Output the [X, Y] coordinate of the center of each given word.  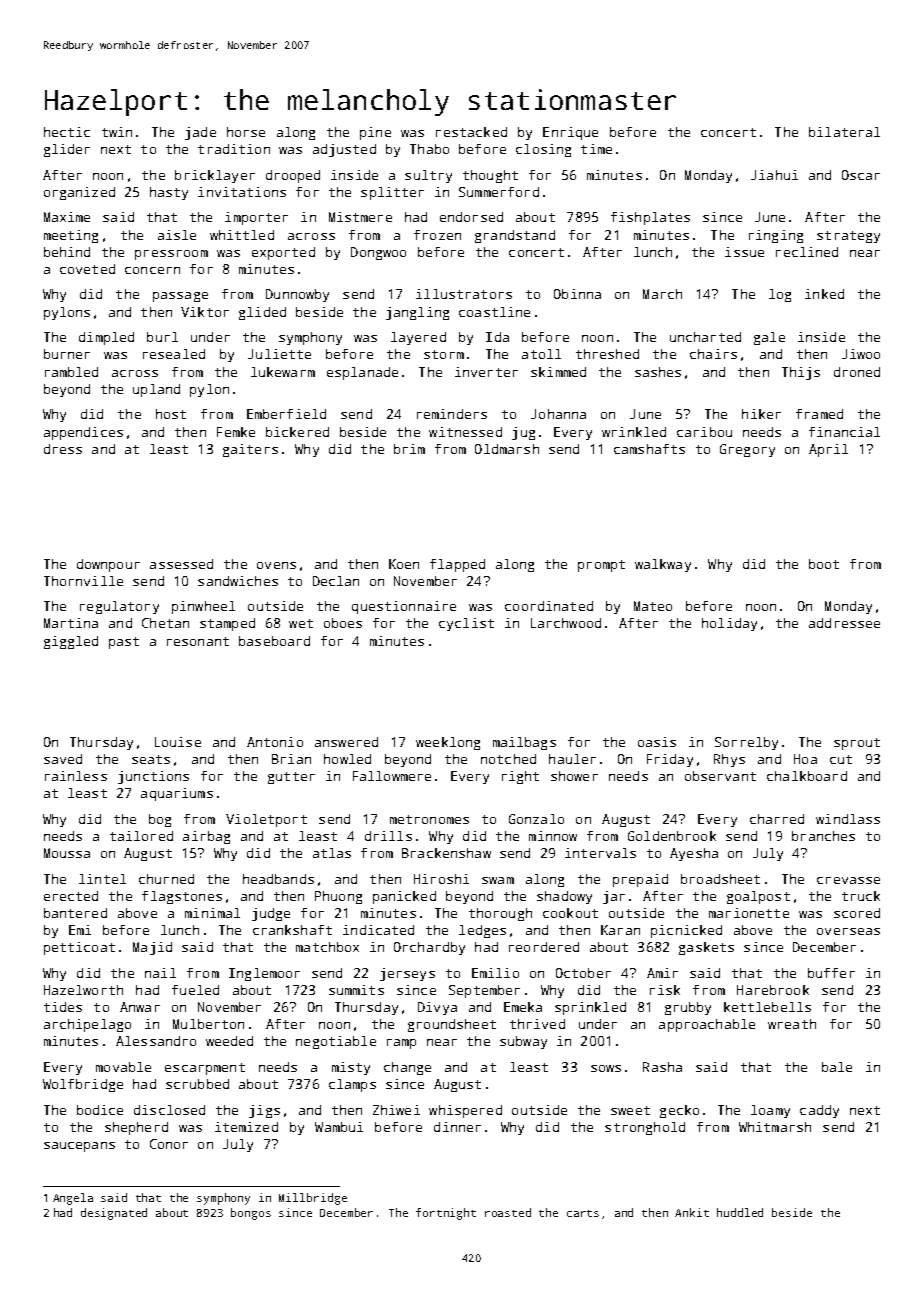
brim [409, 449]
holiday [729, 624]
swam [498, 880]
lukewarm [283, 372]
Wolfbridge [83, 1085]
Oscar [861, 175]
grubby [688, 1008]
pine [375, 133]
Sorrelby [746, 743]
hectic [67, 132]
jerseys [407, 974]
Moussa [67, 853]
